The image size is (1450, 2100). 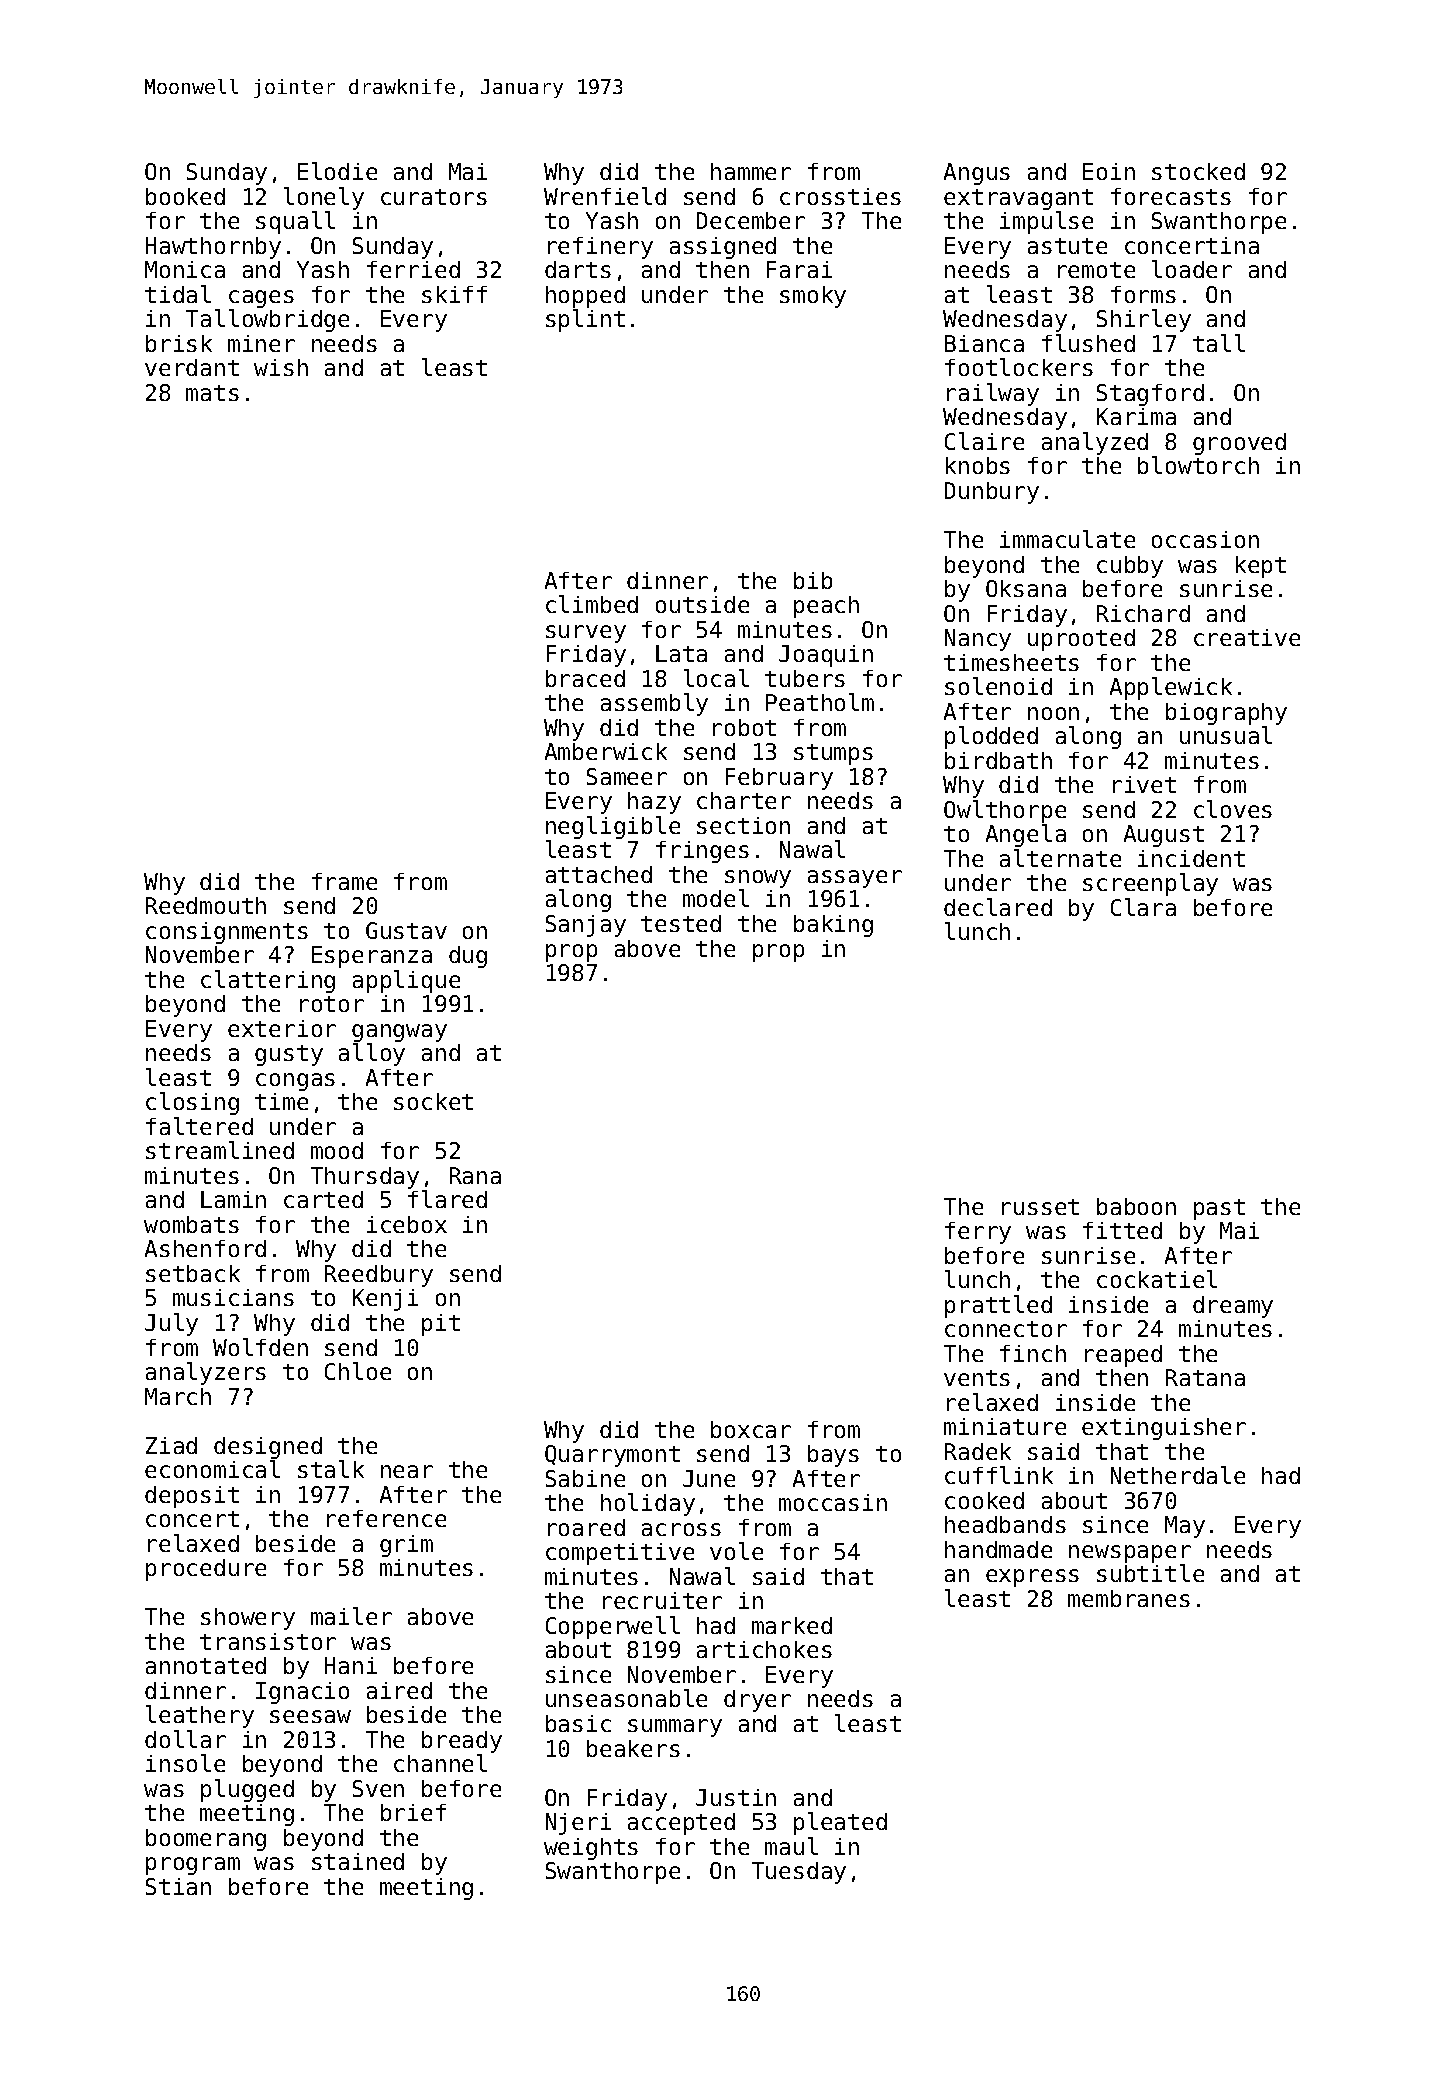 I want to click on Clara, so click(x=1143, y=907).
